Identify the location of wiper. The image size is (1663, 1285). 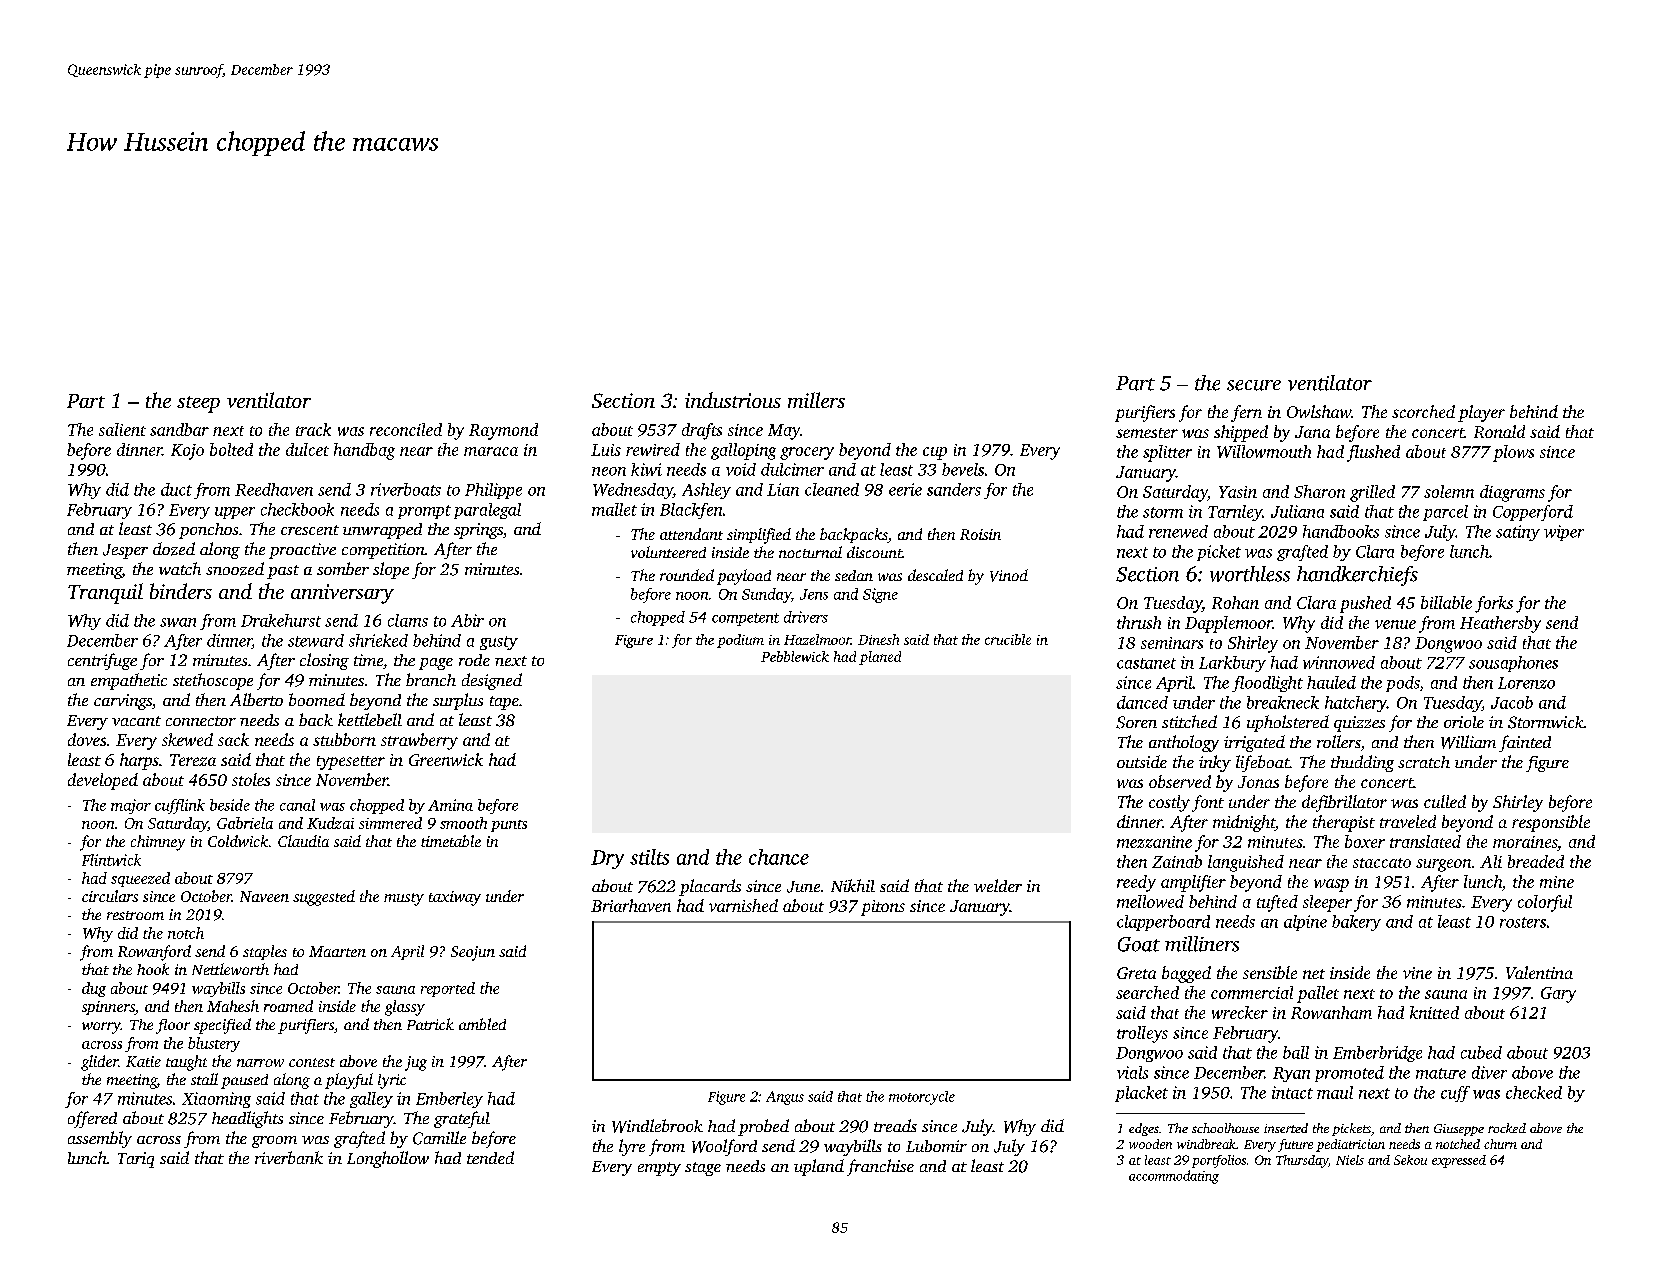
(1564, 533).
